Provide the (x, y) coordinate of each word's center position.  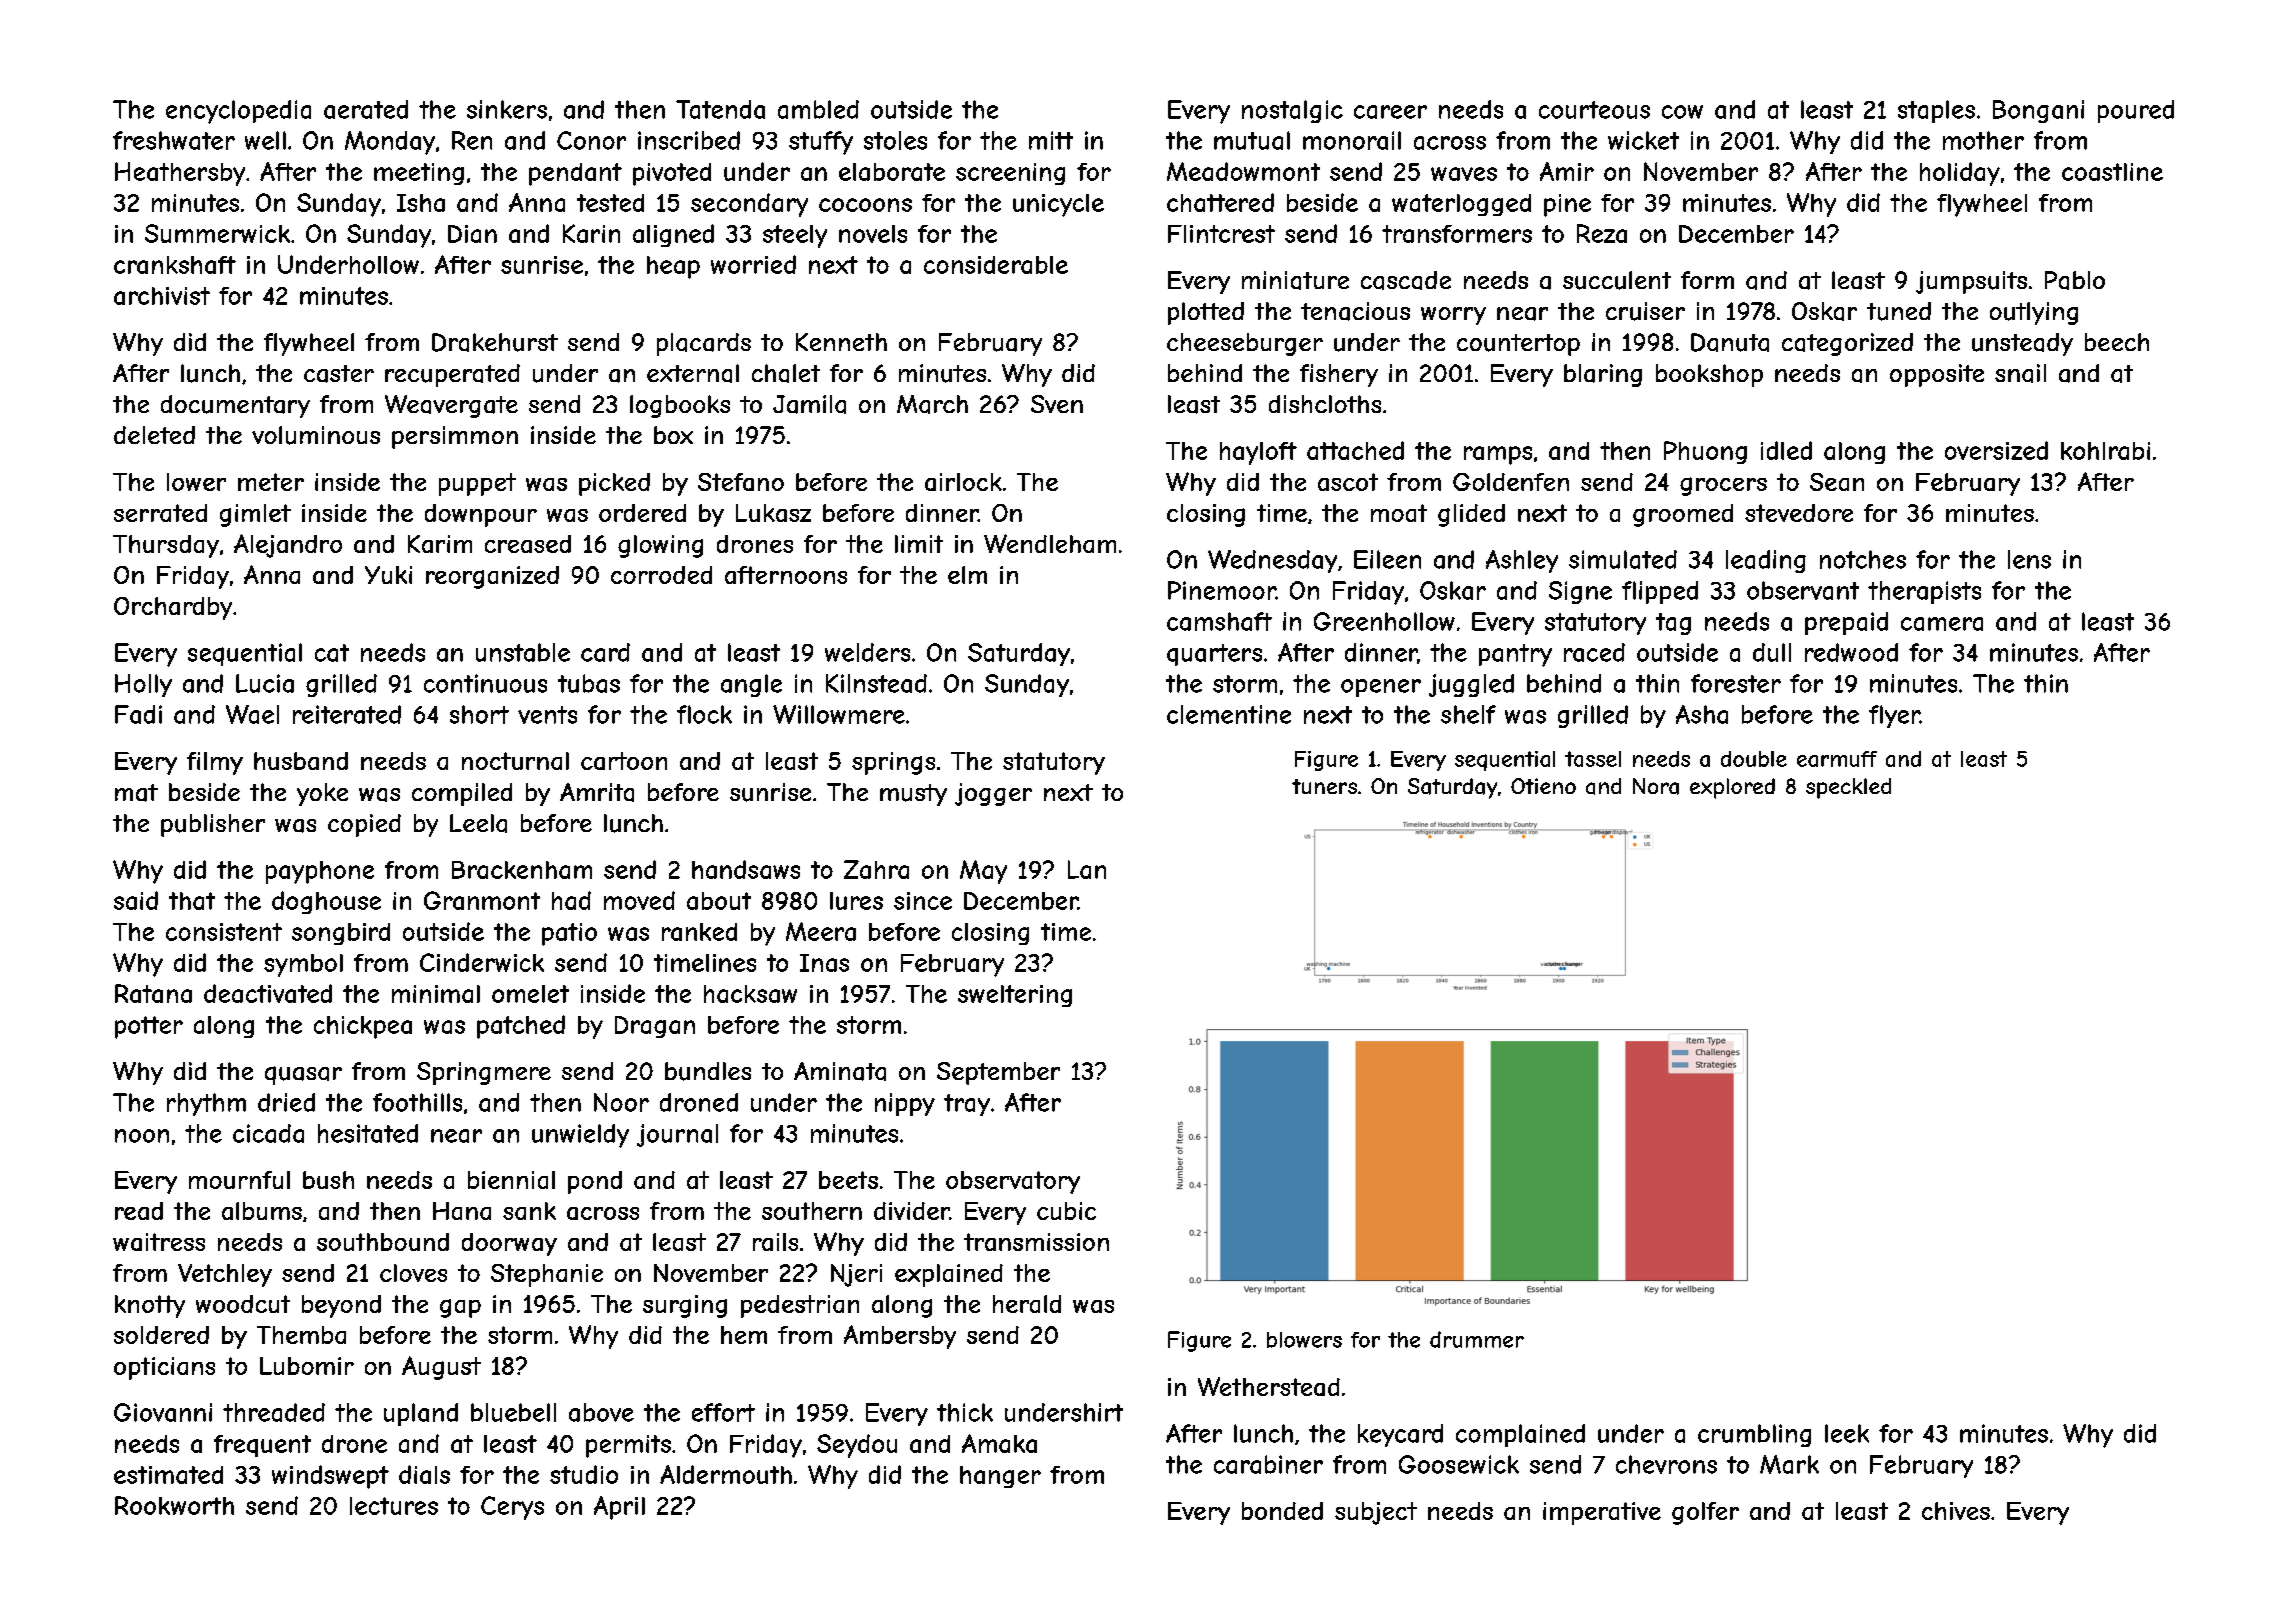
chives (1956, 1511)
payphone (320, 872)
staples (1936, 111)
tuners (1324, 786)
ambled (818, 109)
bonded (1282, 1511)
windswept (330, 1477)
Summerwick (217, 233)
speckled (1848, 788)
